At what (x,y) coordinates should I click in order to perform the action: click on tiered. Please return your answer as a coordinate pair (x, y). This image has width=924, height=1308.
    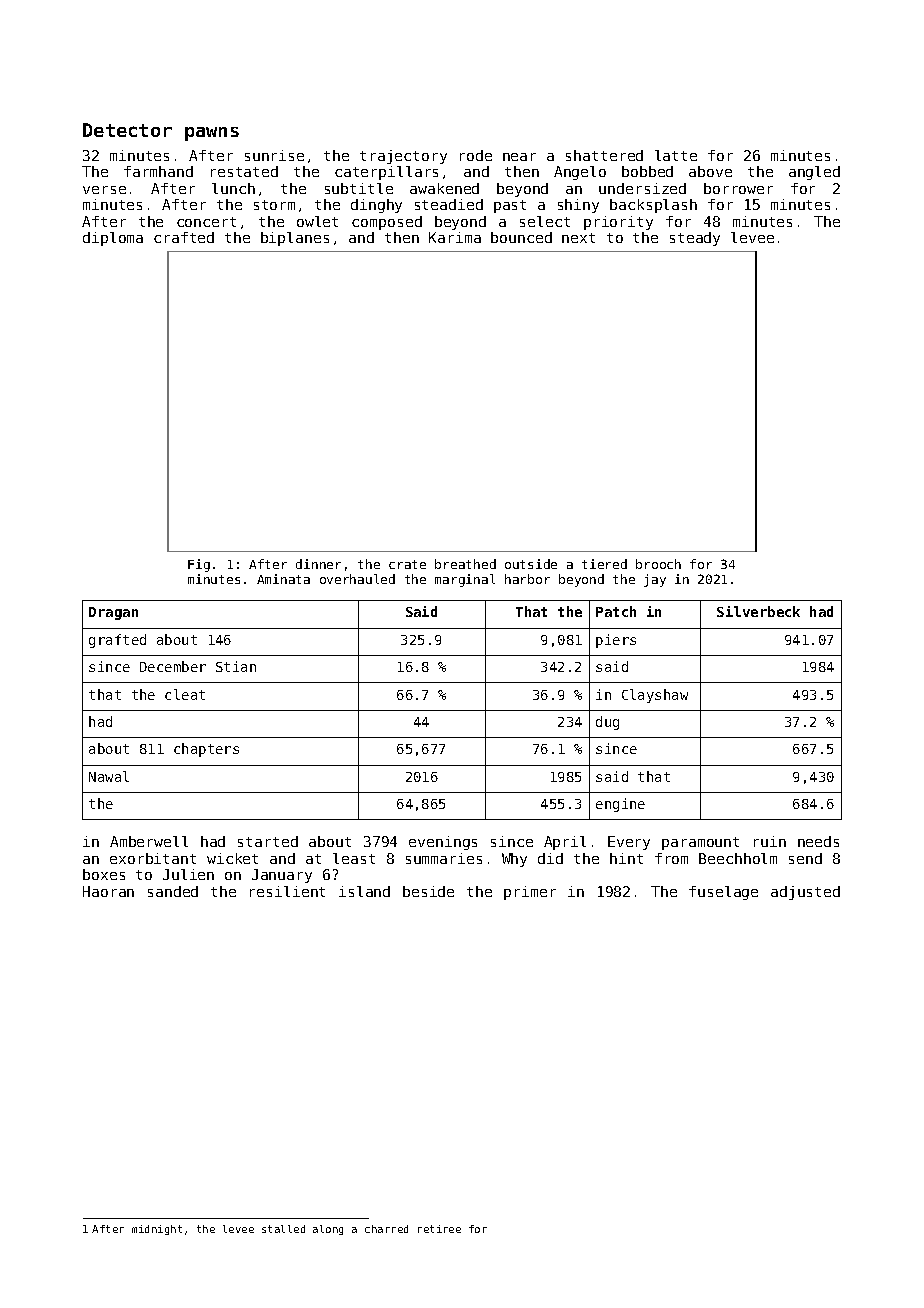
    Looking at the image, I should click on (604, 564).
